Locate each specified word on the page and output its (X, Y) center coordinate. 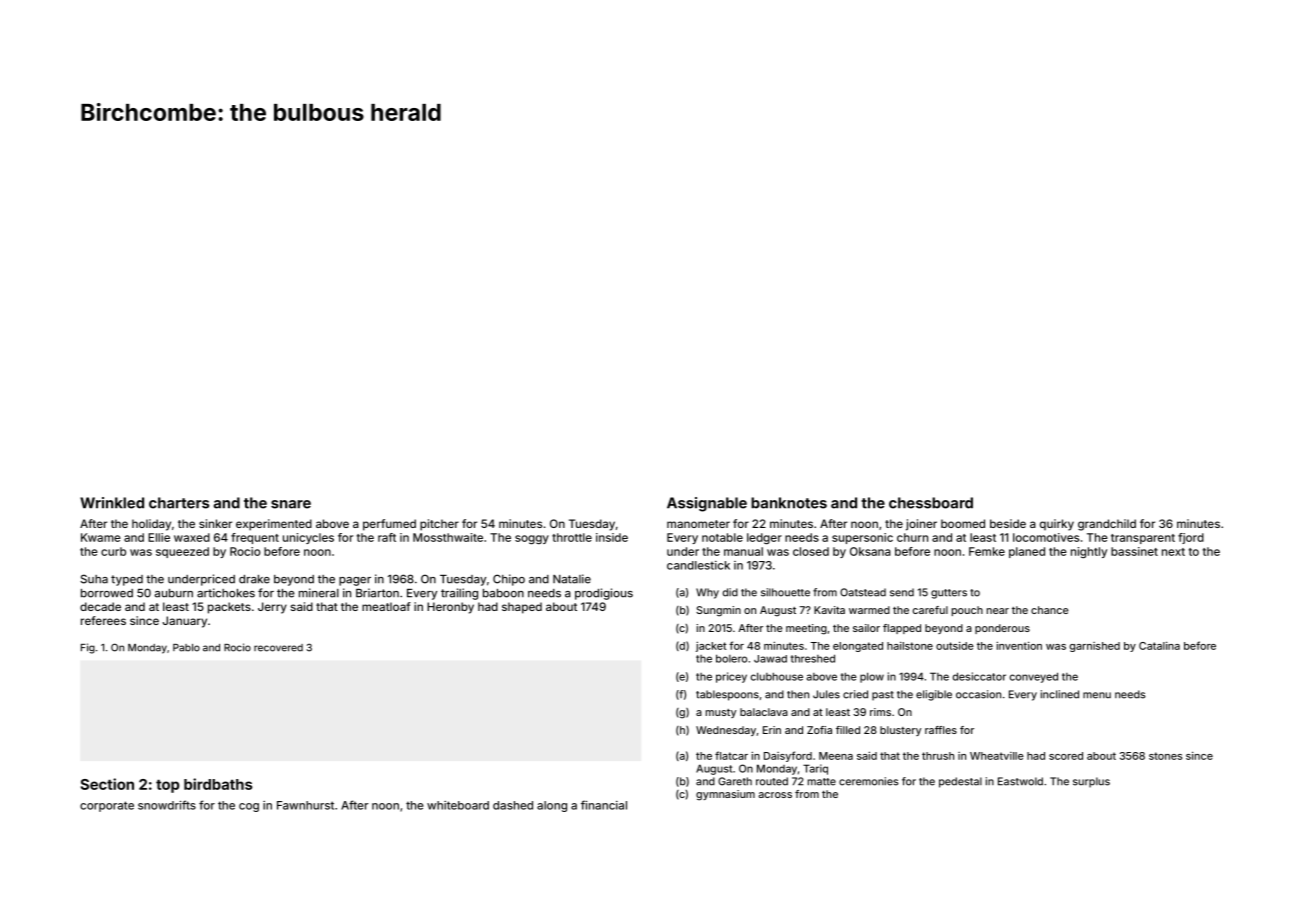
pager (355, 581)
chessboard (931, 503)
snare (291, 504)
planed (1027, 552)
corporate (107, 806)
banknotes (789, 503)
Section (107, 784)
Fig (88, 648)
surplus (1091, 782)
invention (1019, 645)
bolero (731, 658)
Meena (836, 756)
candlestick (698, 565)
